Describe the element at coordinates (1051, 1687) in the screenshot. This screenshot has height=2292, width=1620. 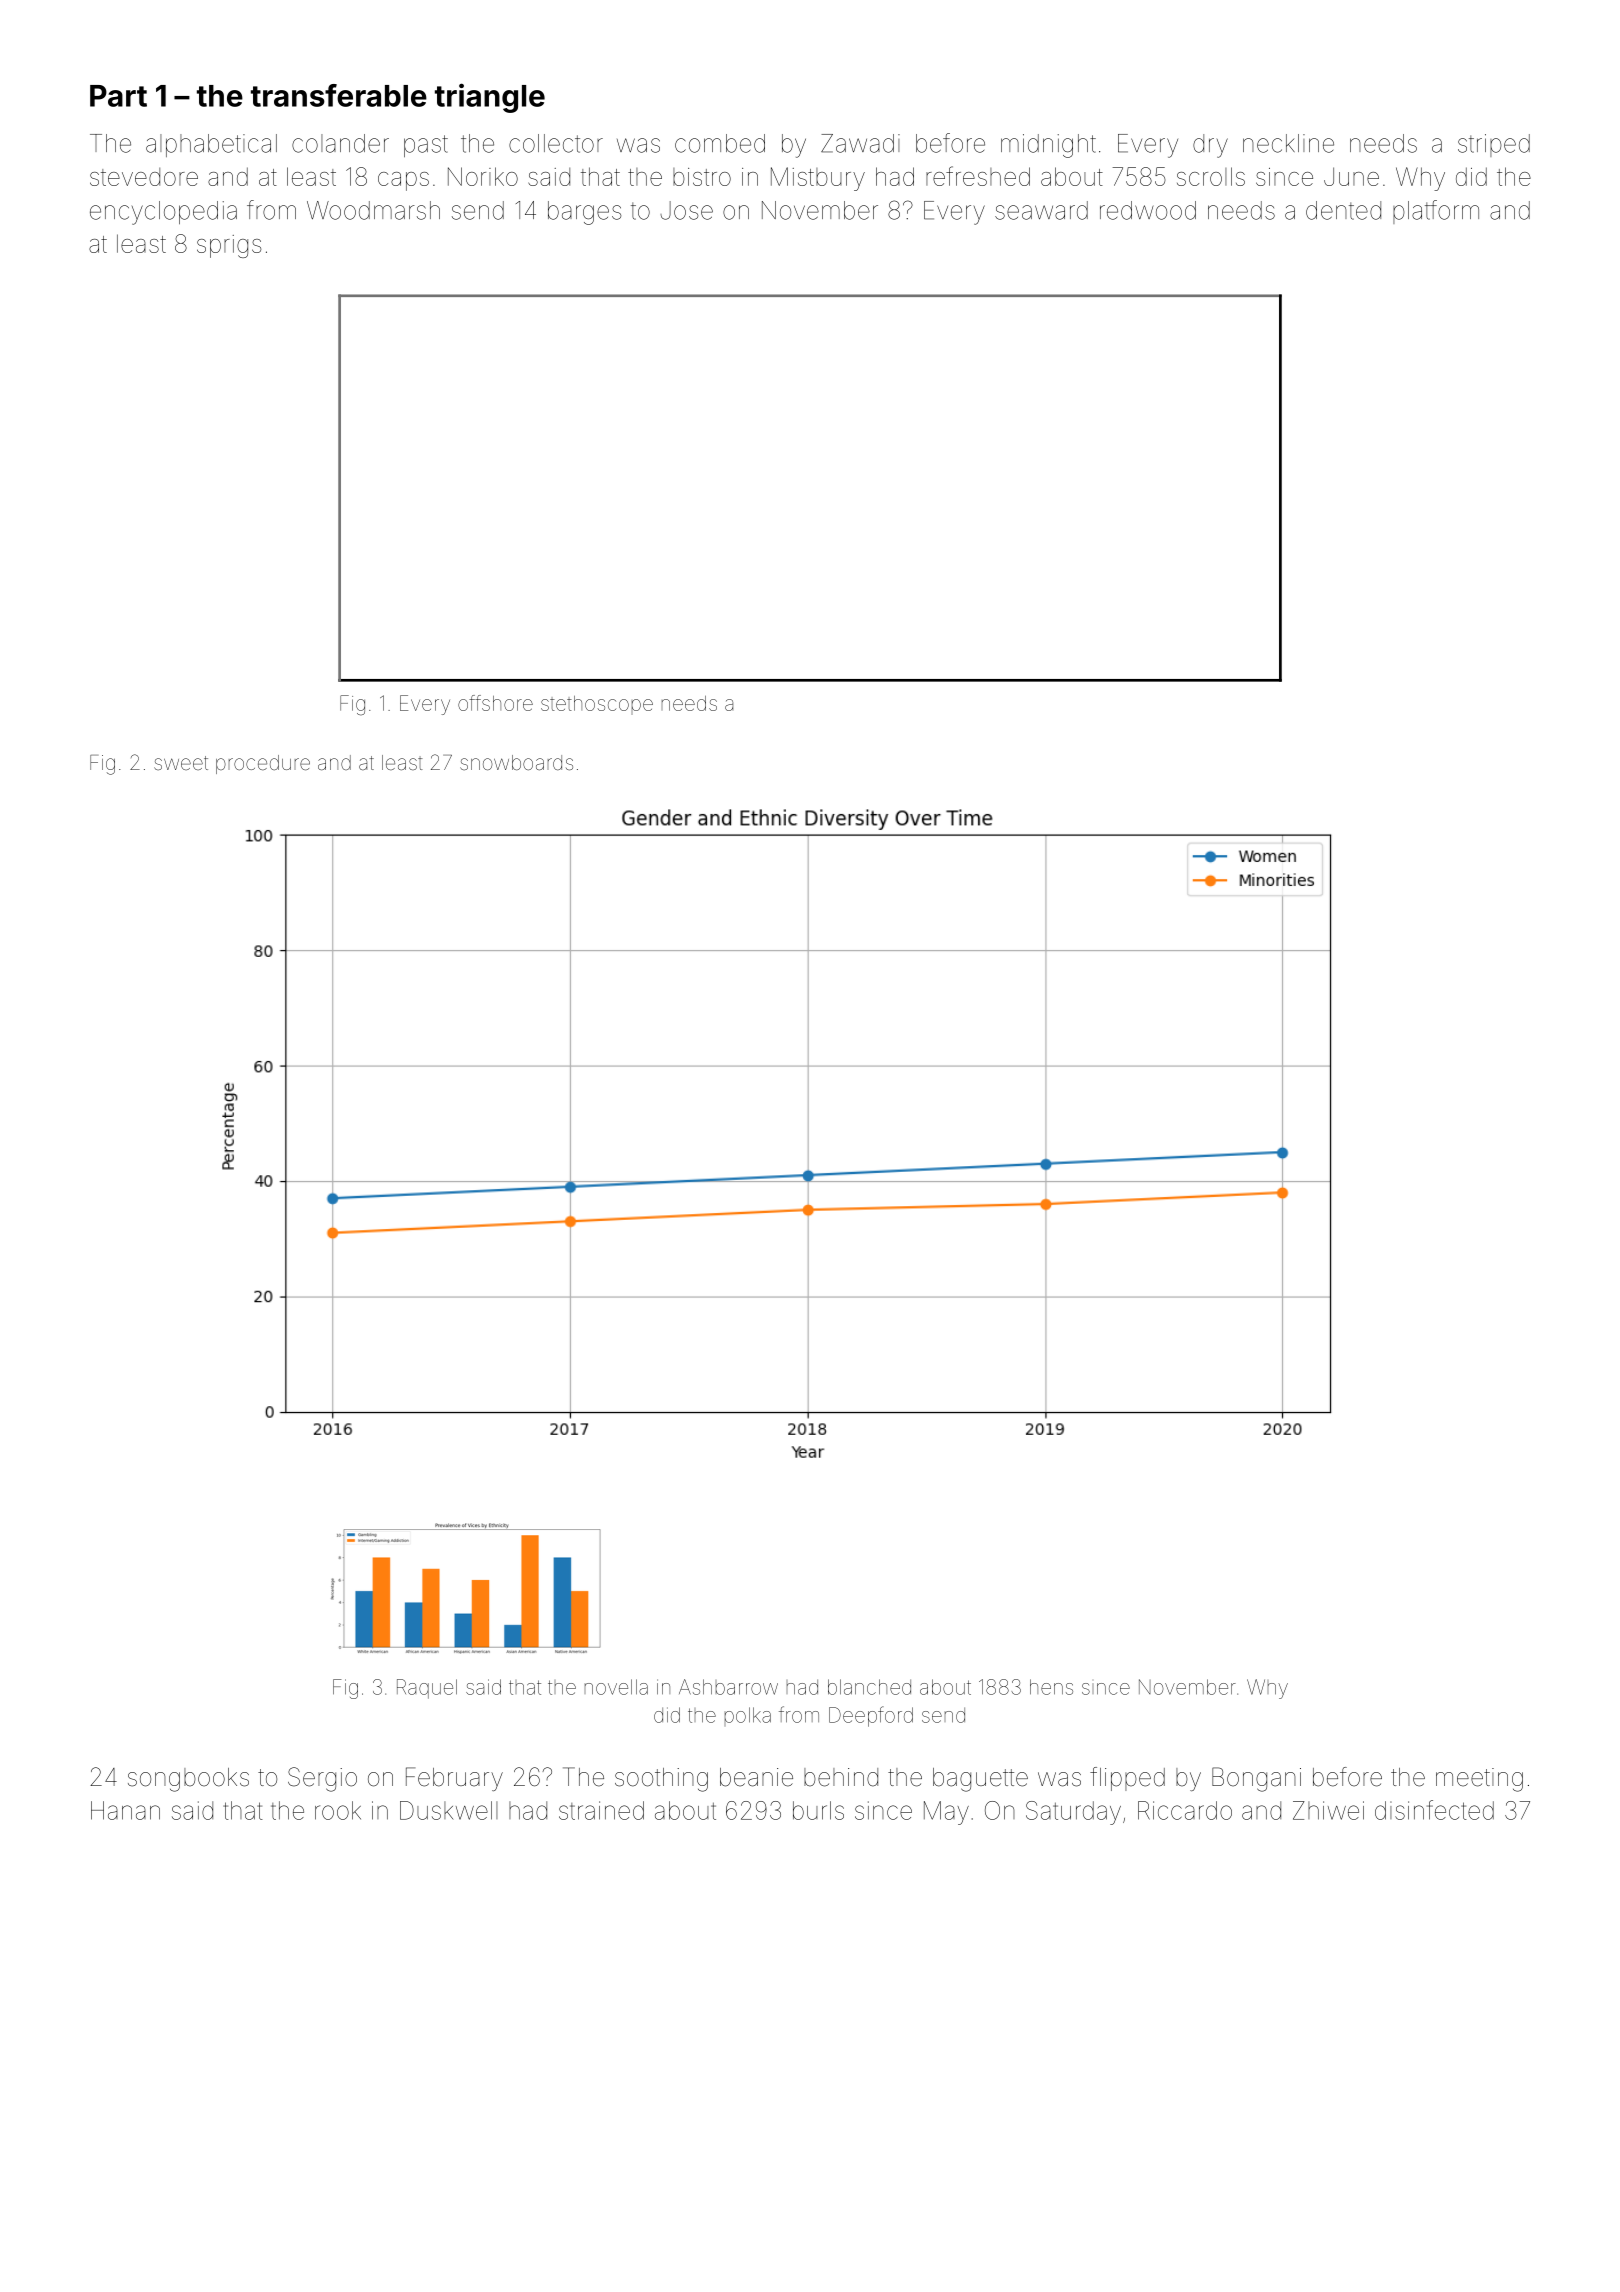
I see `hens` at that location.
